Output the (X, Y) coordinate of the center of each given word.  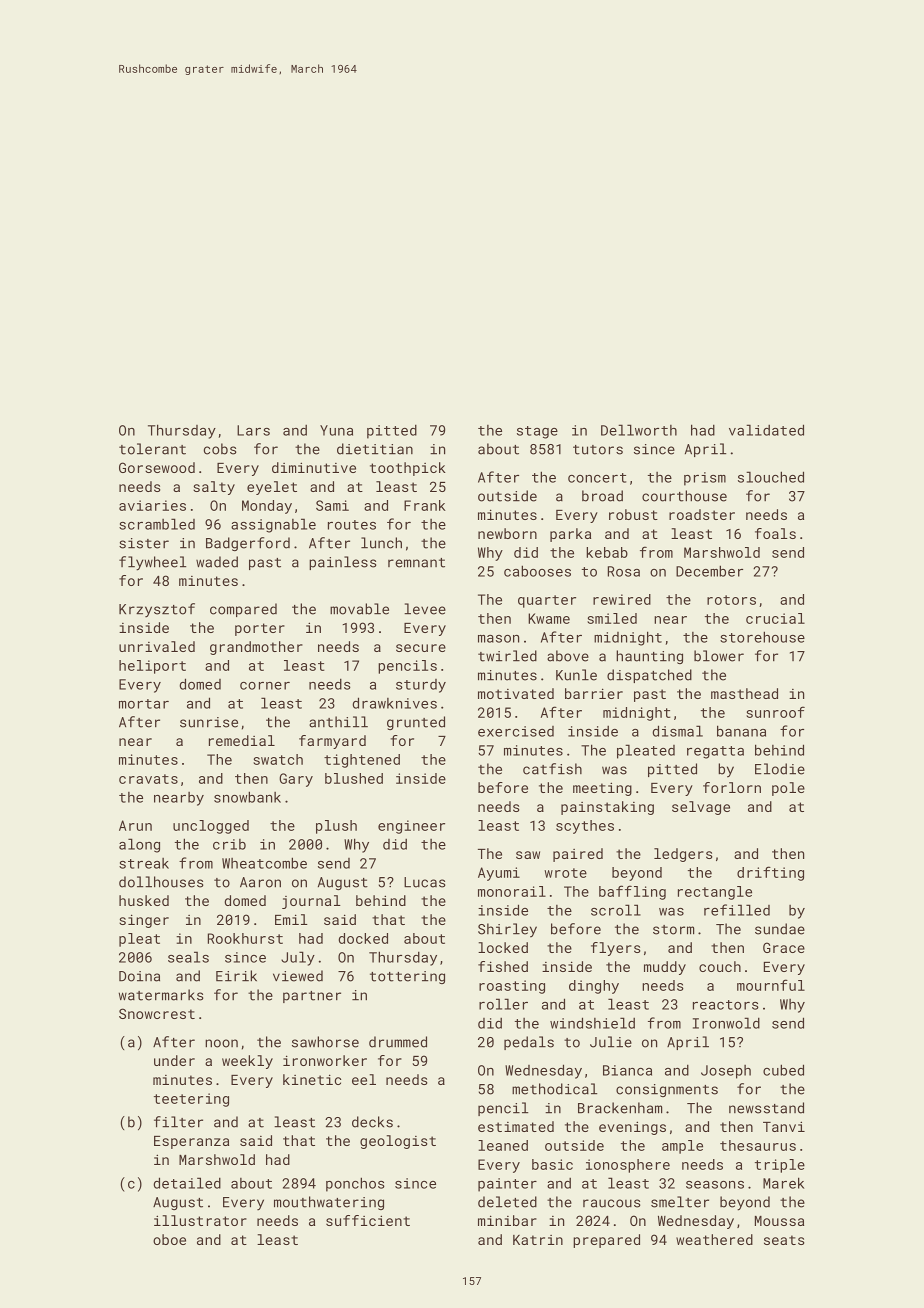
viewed (298, 976)
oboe (169, 1239)
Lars (253, 430)
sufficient (368, 1220)
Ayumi (499, 874)
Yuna (336, 430)
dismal (677, 731)
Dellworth (639, 430)
